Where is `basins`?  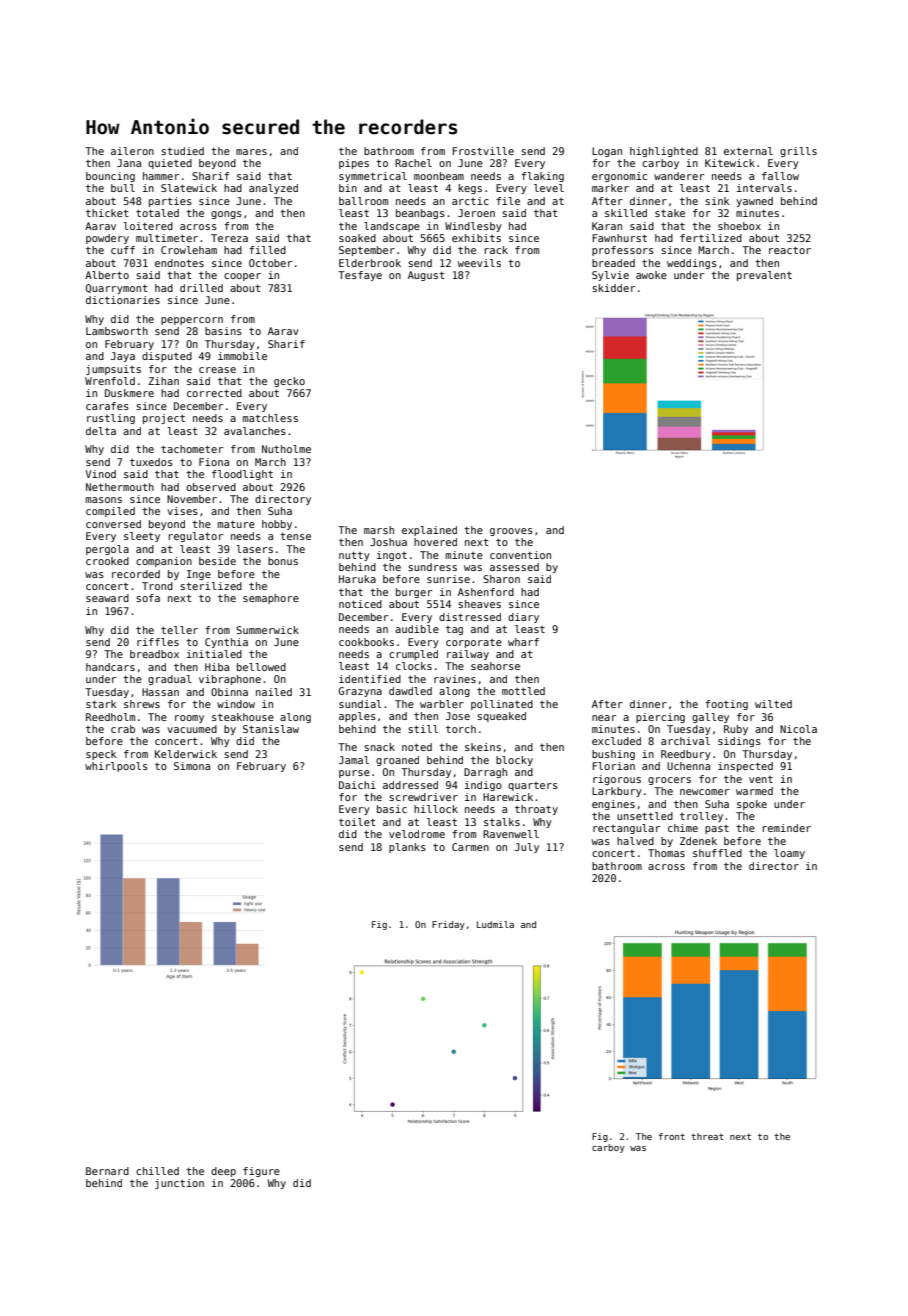 basins is located at coordinates (223, 331).
